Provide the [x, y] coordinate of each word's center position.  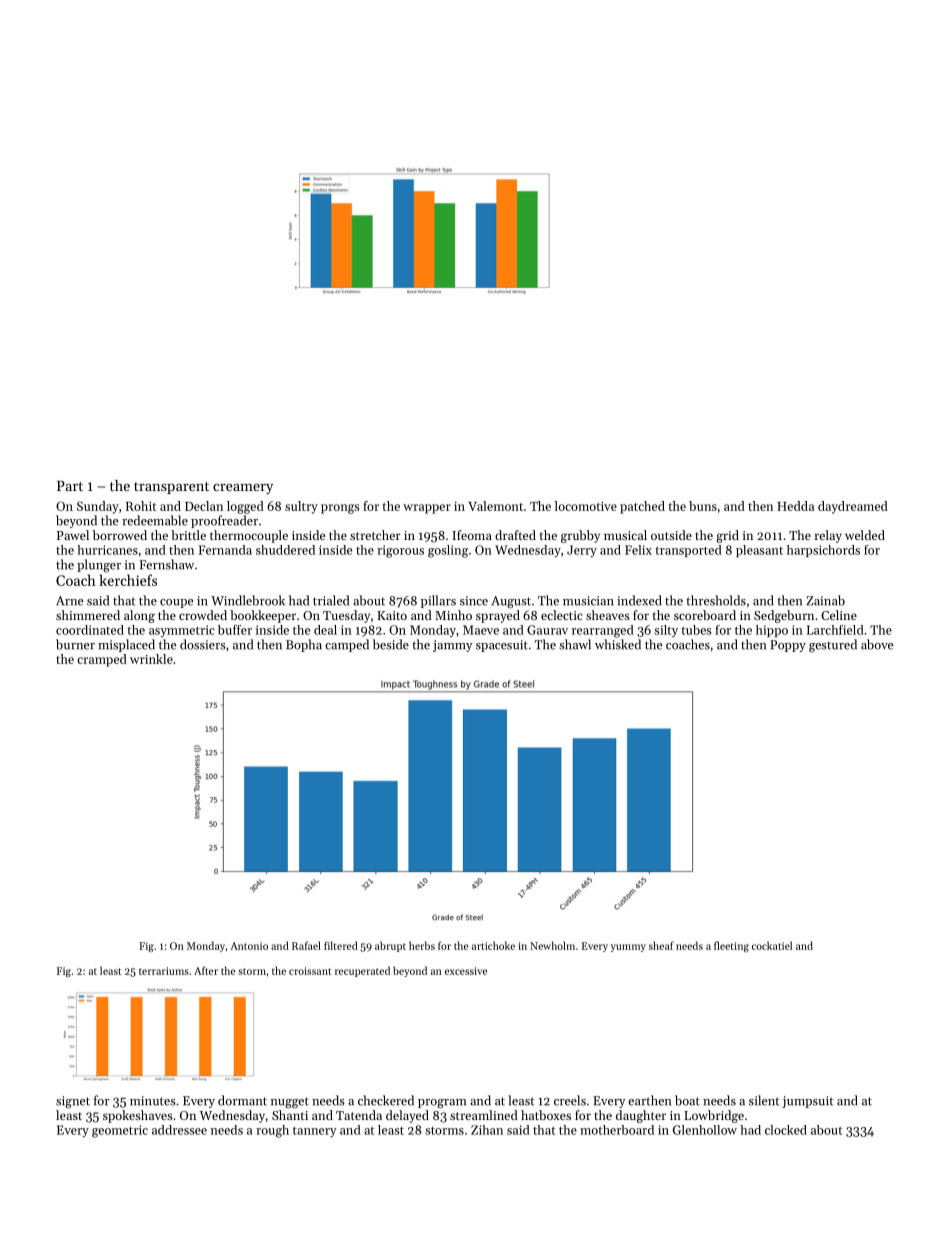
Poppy [788, 646]
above [877, 644]
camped [347, 645]
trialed [331, 600]
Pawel [73, 535]
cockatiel [772, 945]
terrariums [164, 971]
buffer [235, 630]
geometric [120, 1131]
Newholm [552, 945]
